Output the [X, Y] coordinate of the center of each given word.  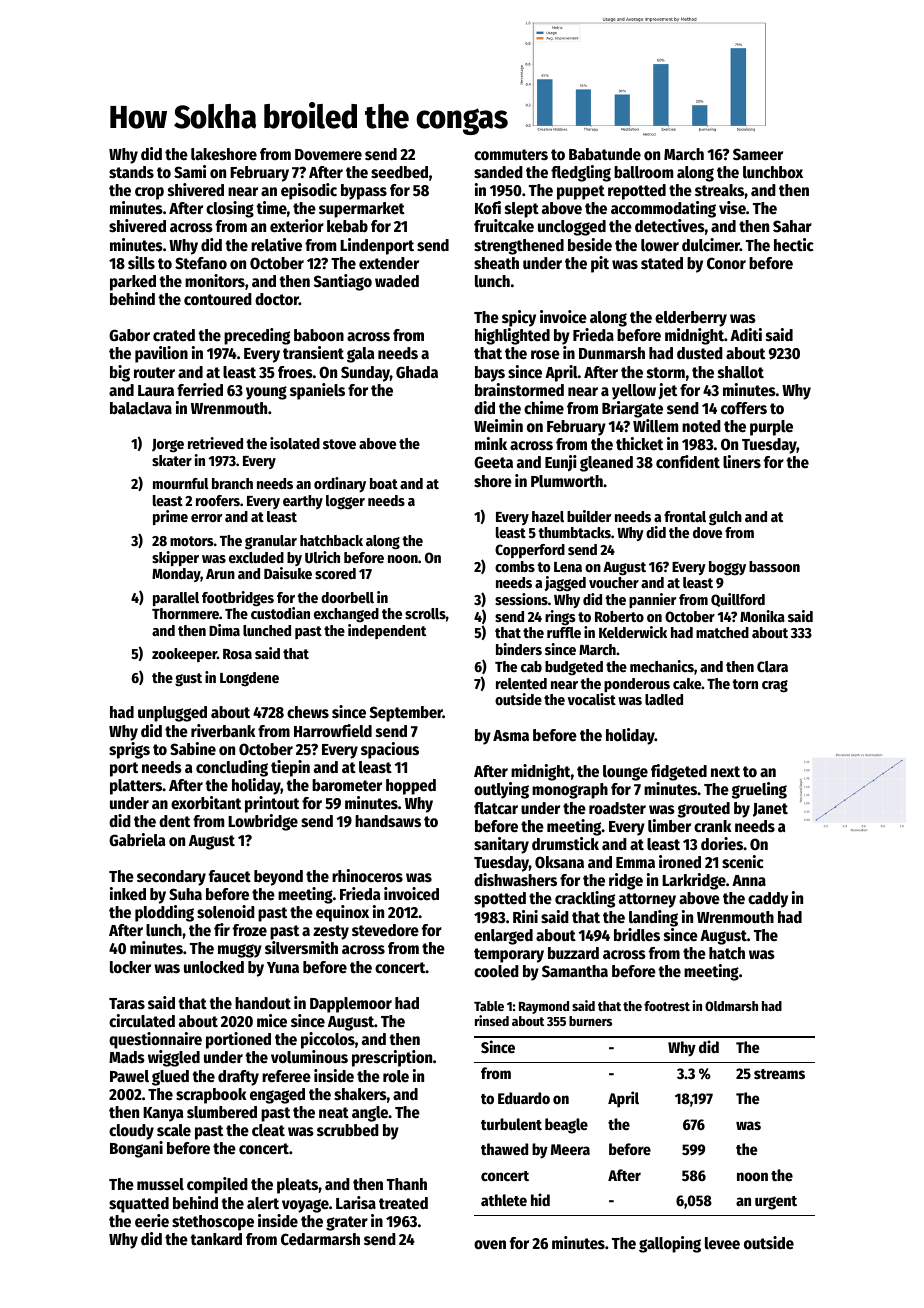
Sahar [792, 226]
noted [701, 426]
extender [389, 263]
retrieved [215, 443]
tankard [216, 1239]
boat [384, 483]
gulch [725, 518]
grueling [759, 790]
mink [491, 443]
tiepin [290, 768]
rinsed [492, 1020]
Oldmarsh [731, 1006]
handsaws [388, 821]
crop [149, 193]
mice [272, 1021]
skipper [175, 558]
